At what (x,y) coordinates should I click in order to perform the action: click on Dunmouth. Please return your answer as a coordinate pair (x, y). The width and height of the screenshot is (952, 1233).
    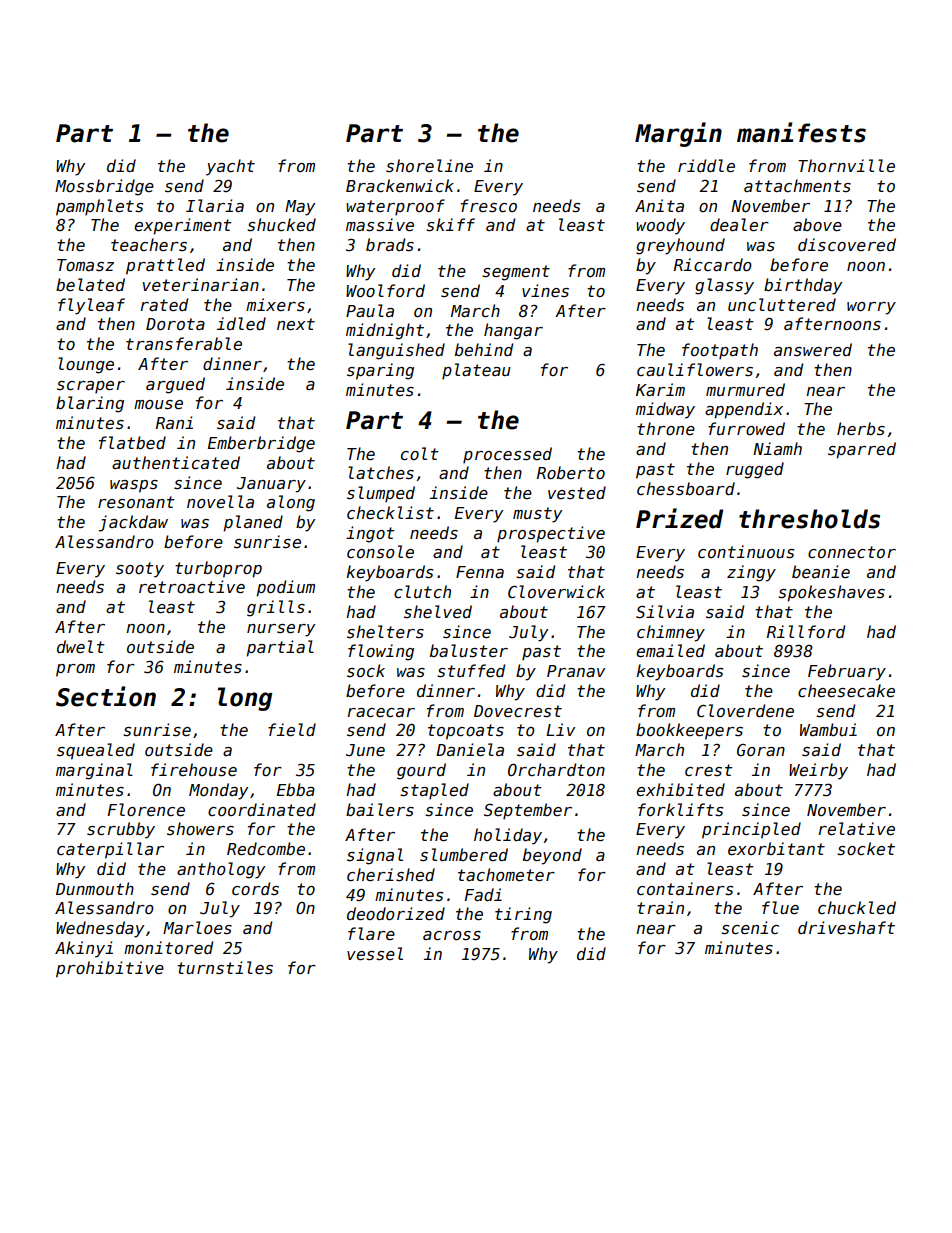
    Looking at the image, I should click on (95, 888).
